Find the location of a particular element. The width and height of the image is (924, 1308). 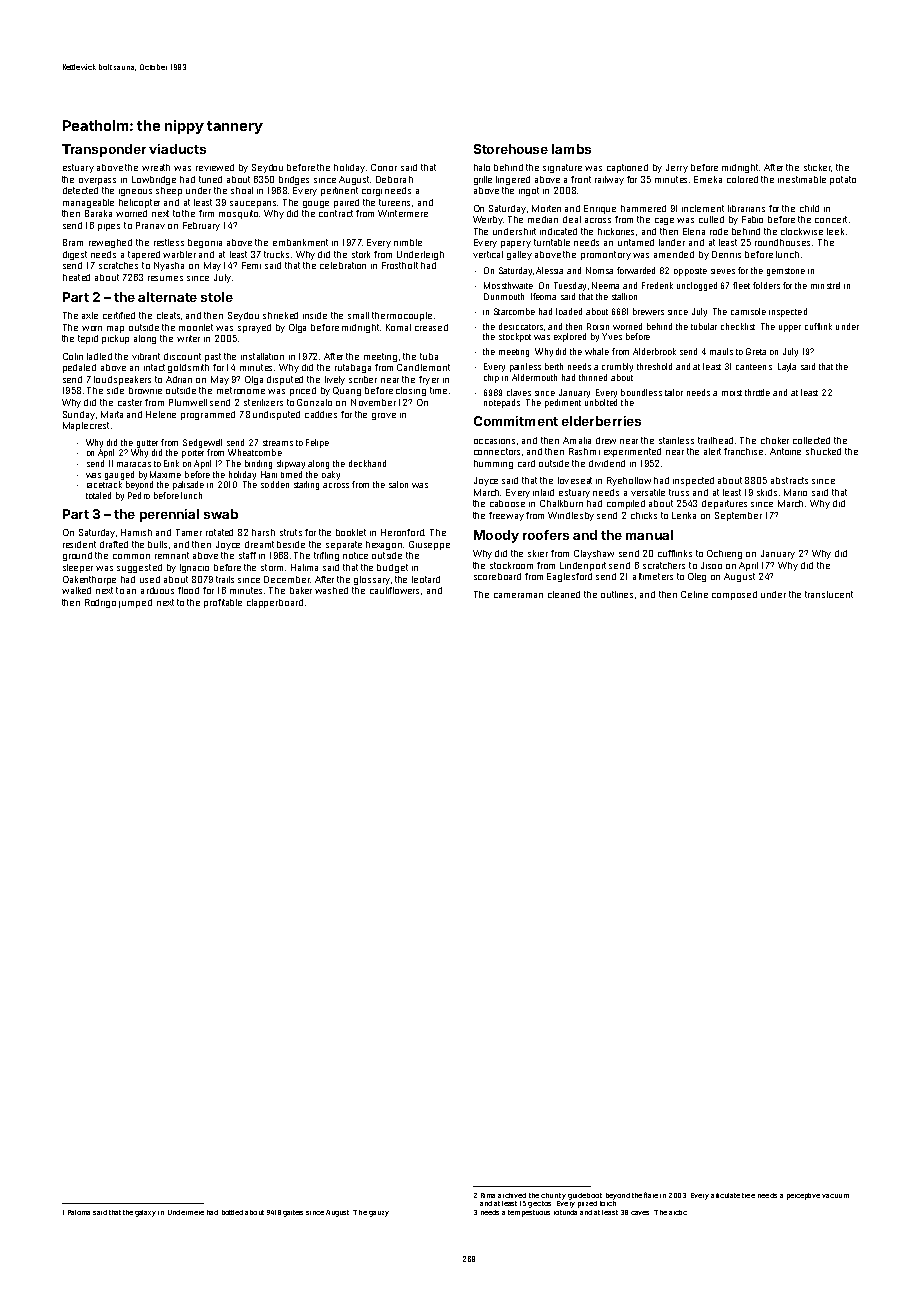

gutter is located at coordinates (147, 444).
